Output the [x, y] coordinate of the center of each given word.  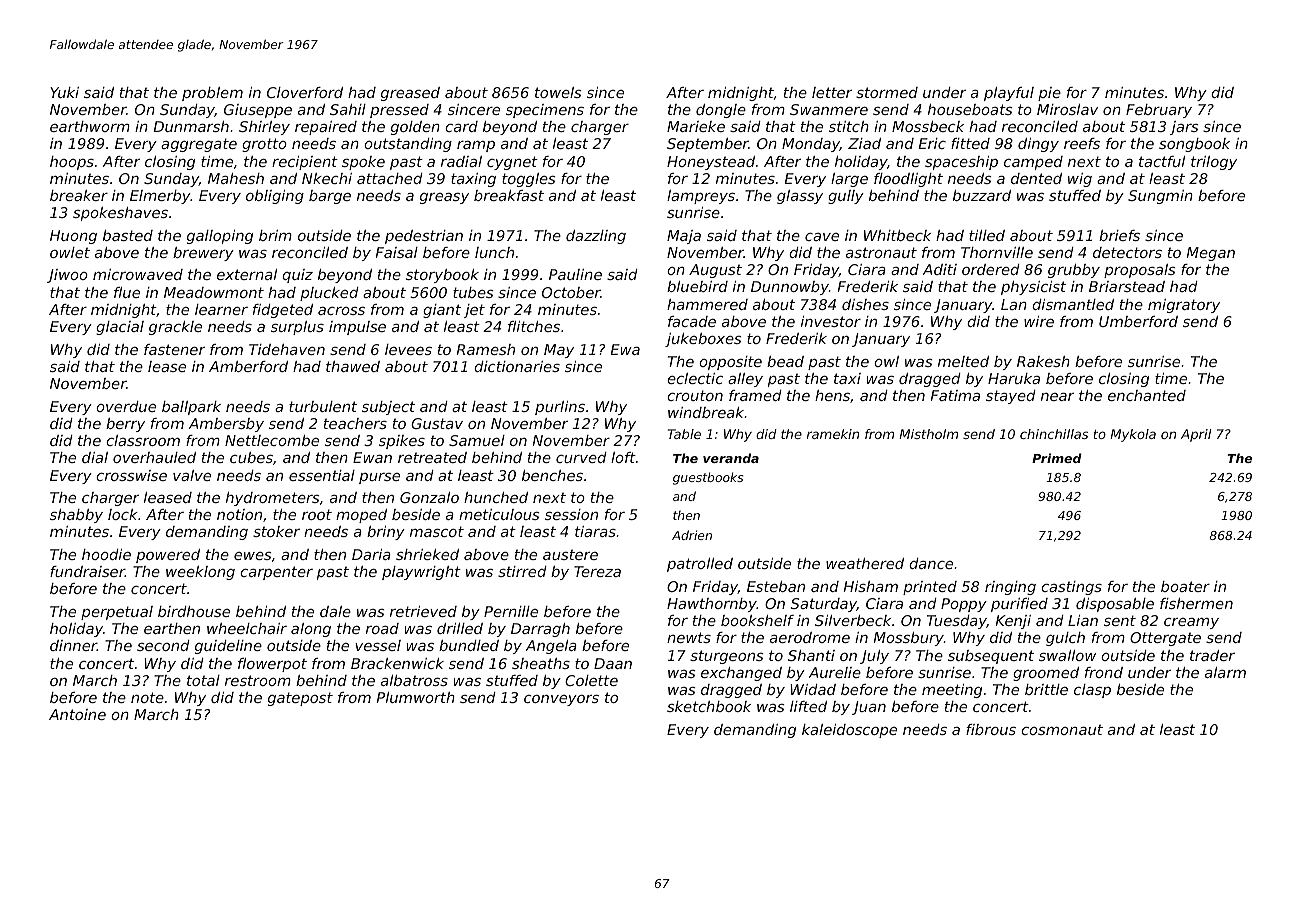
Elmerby [160, 197]
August [715, 271]
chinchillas [1054, 434]
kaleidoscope [849, 731]
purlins [560, 408]
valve [192, 475]
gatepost [300, 699]
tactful [1162, 161]
